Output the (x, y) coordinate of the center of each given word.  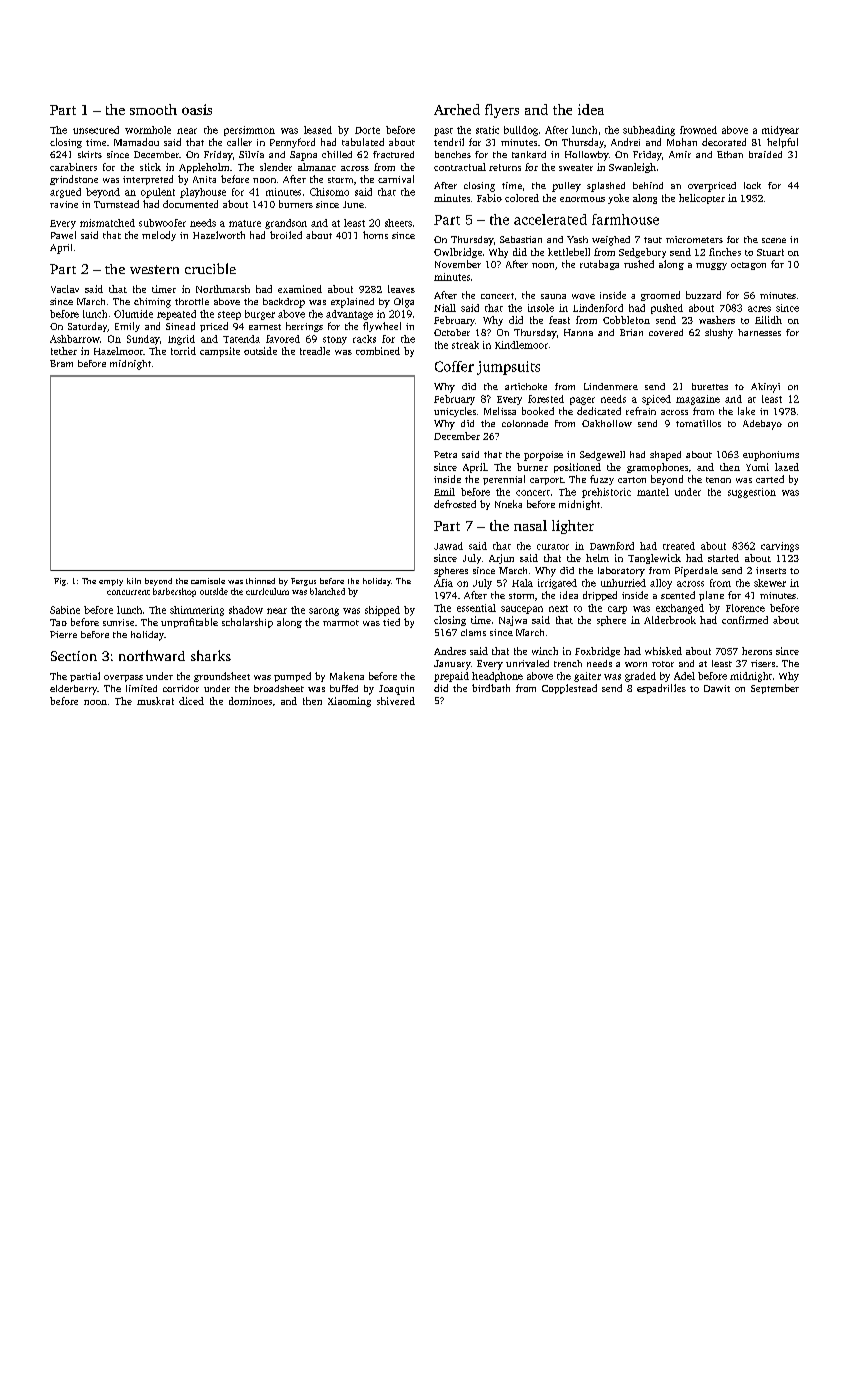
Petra (445, 454)
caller (239, 142)
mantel (653, 492)
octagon (748, 266)
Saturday (88, 327)
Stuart (770, 252)
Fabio (489, 198)
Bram (61, 363)
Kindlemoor (521, 345)
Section (74, 656)
